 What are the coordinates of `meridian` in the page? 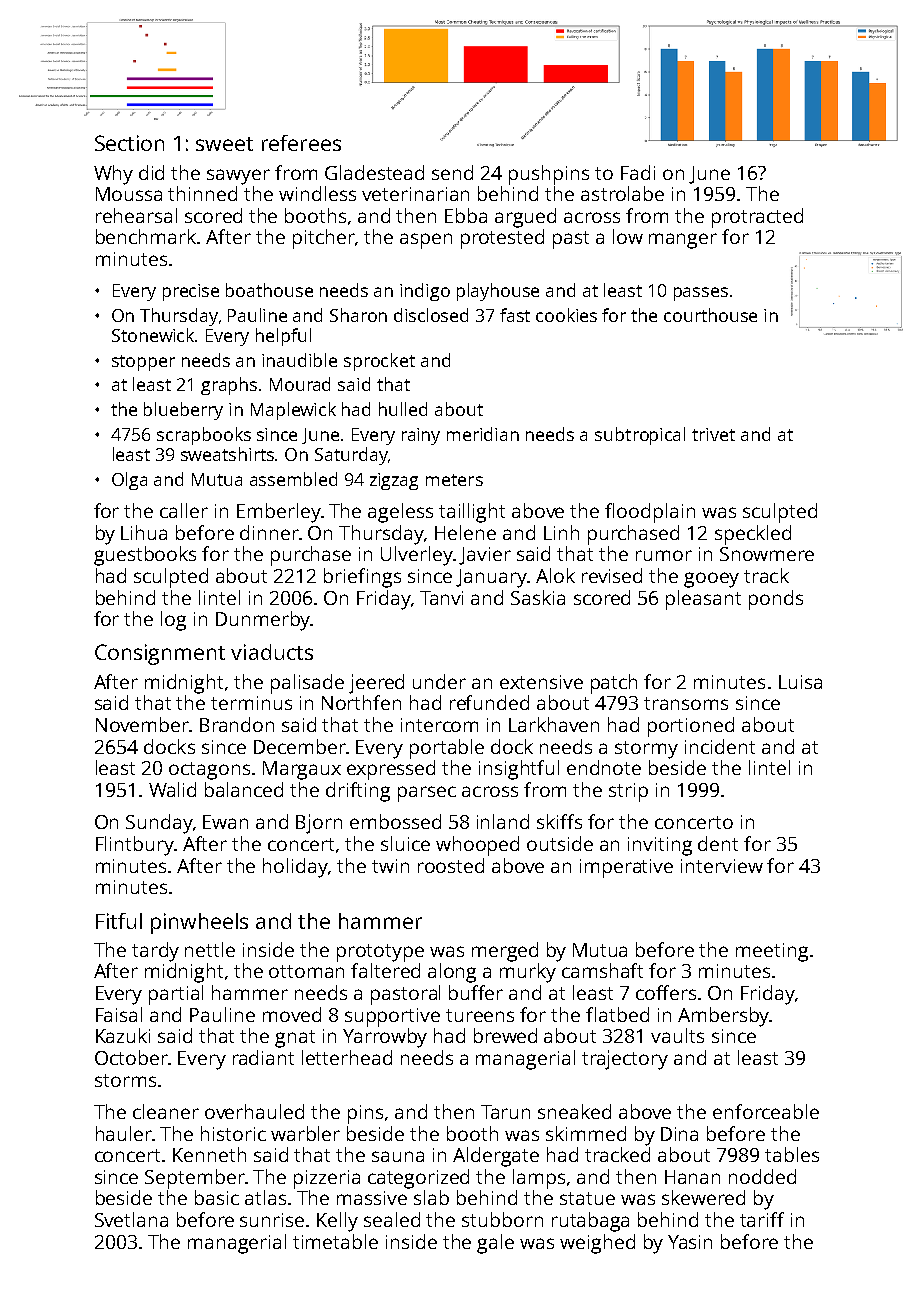 It's located at (483, 434).
